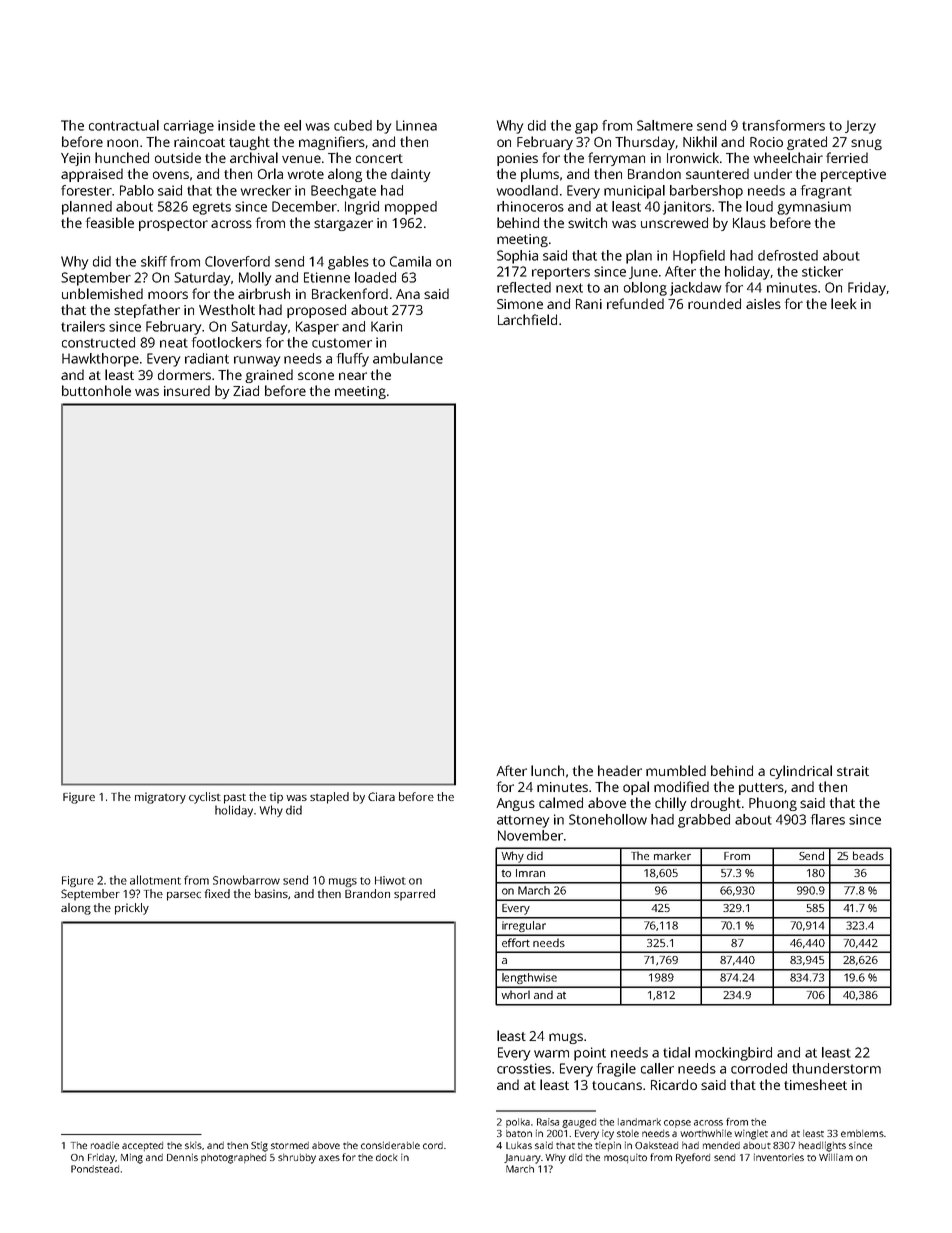  I want to click on gap, so click(586, 128).
